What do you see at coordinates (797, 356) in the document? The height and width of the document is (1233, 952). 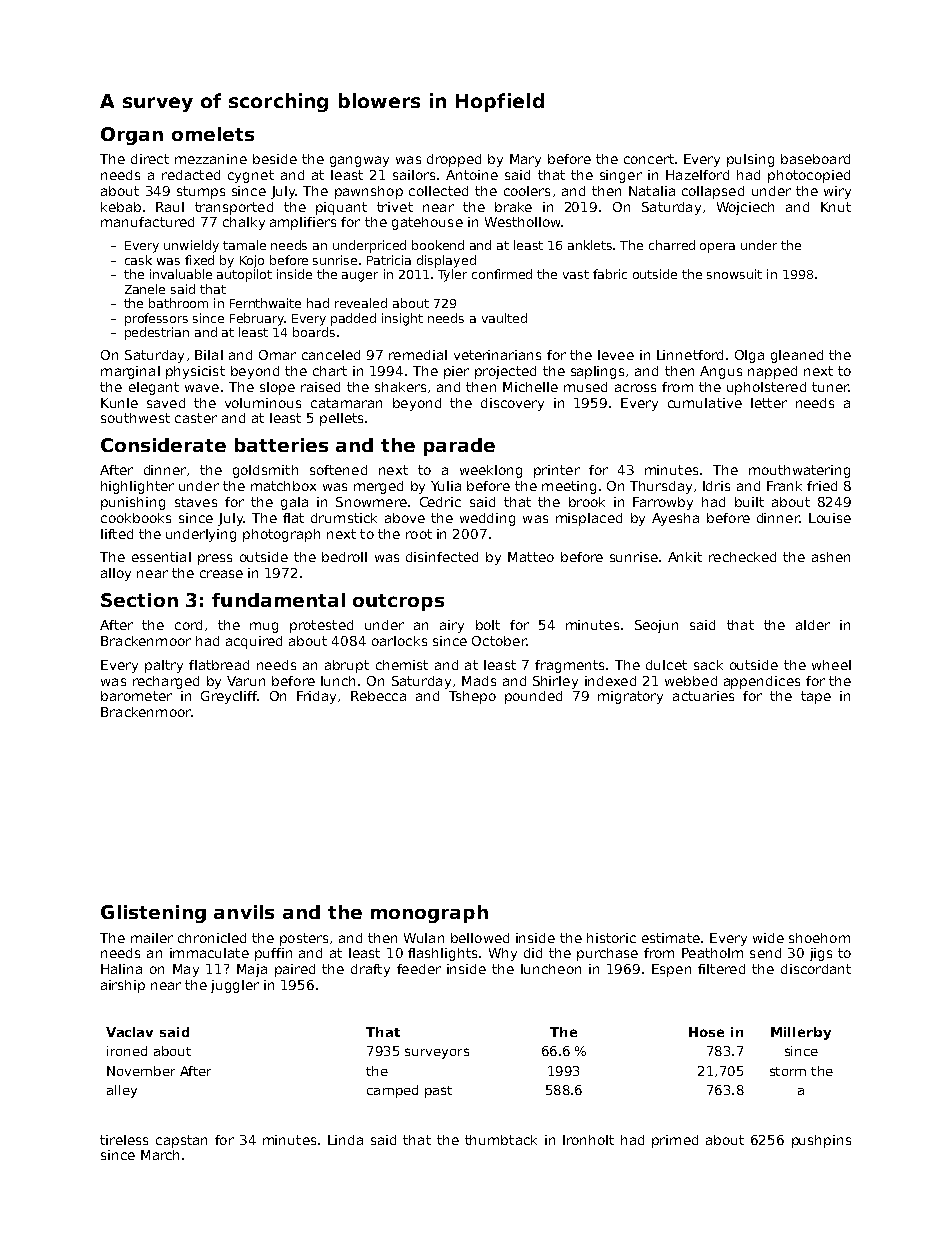 I see `gleaned` at bounding box center [797, 356].
